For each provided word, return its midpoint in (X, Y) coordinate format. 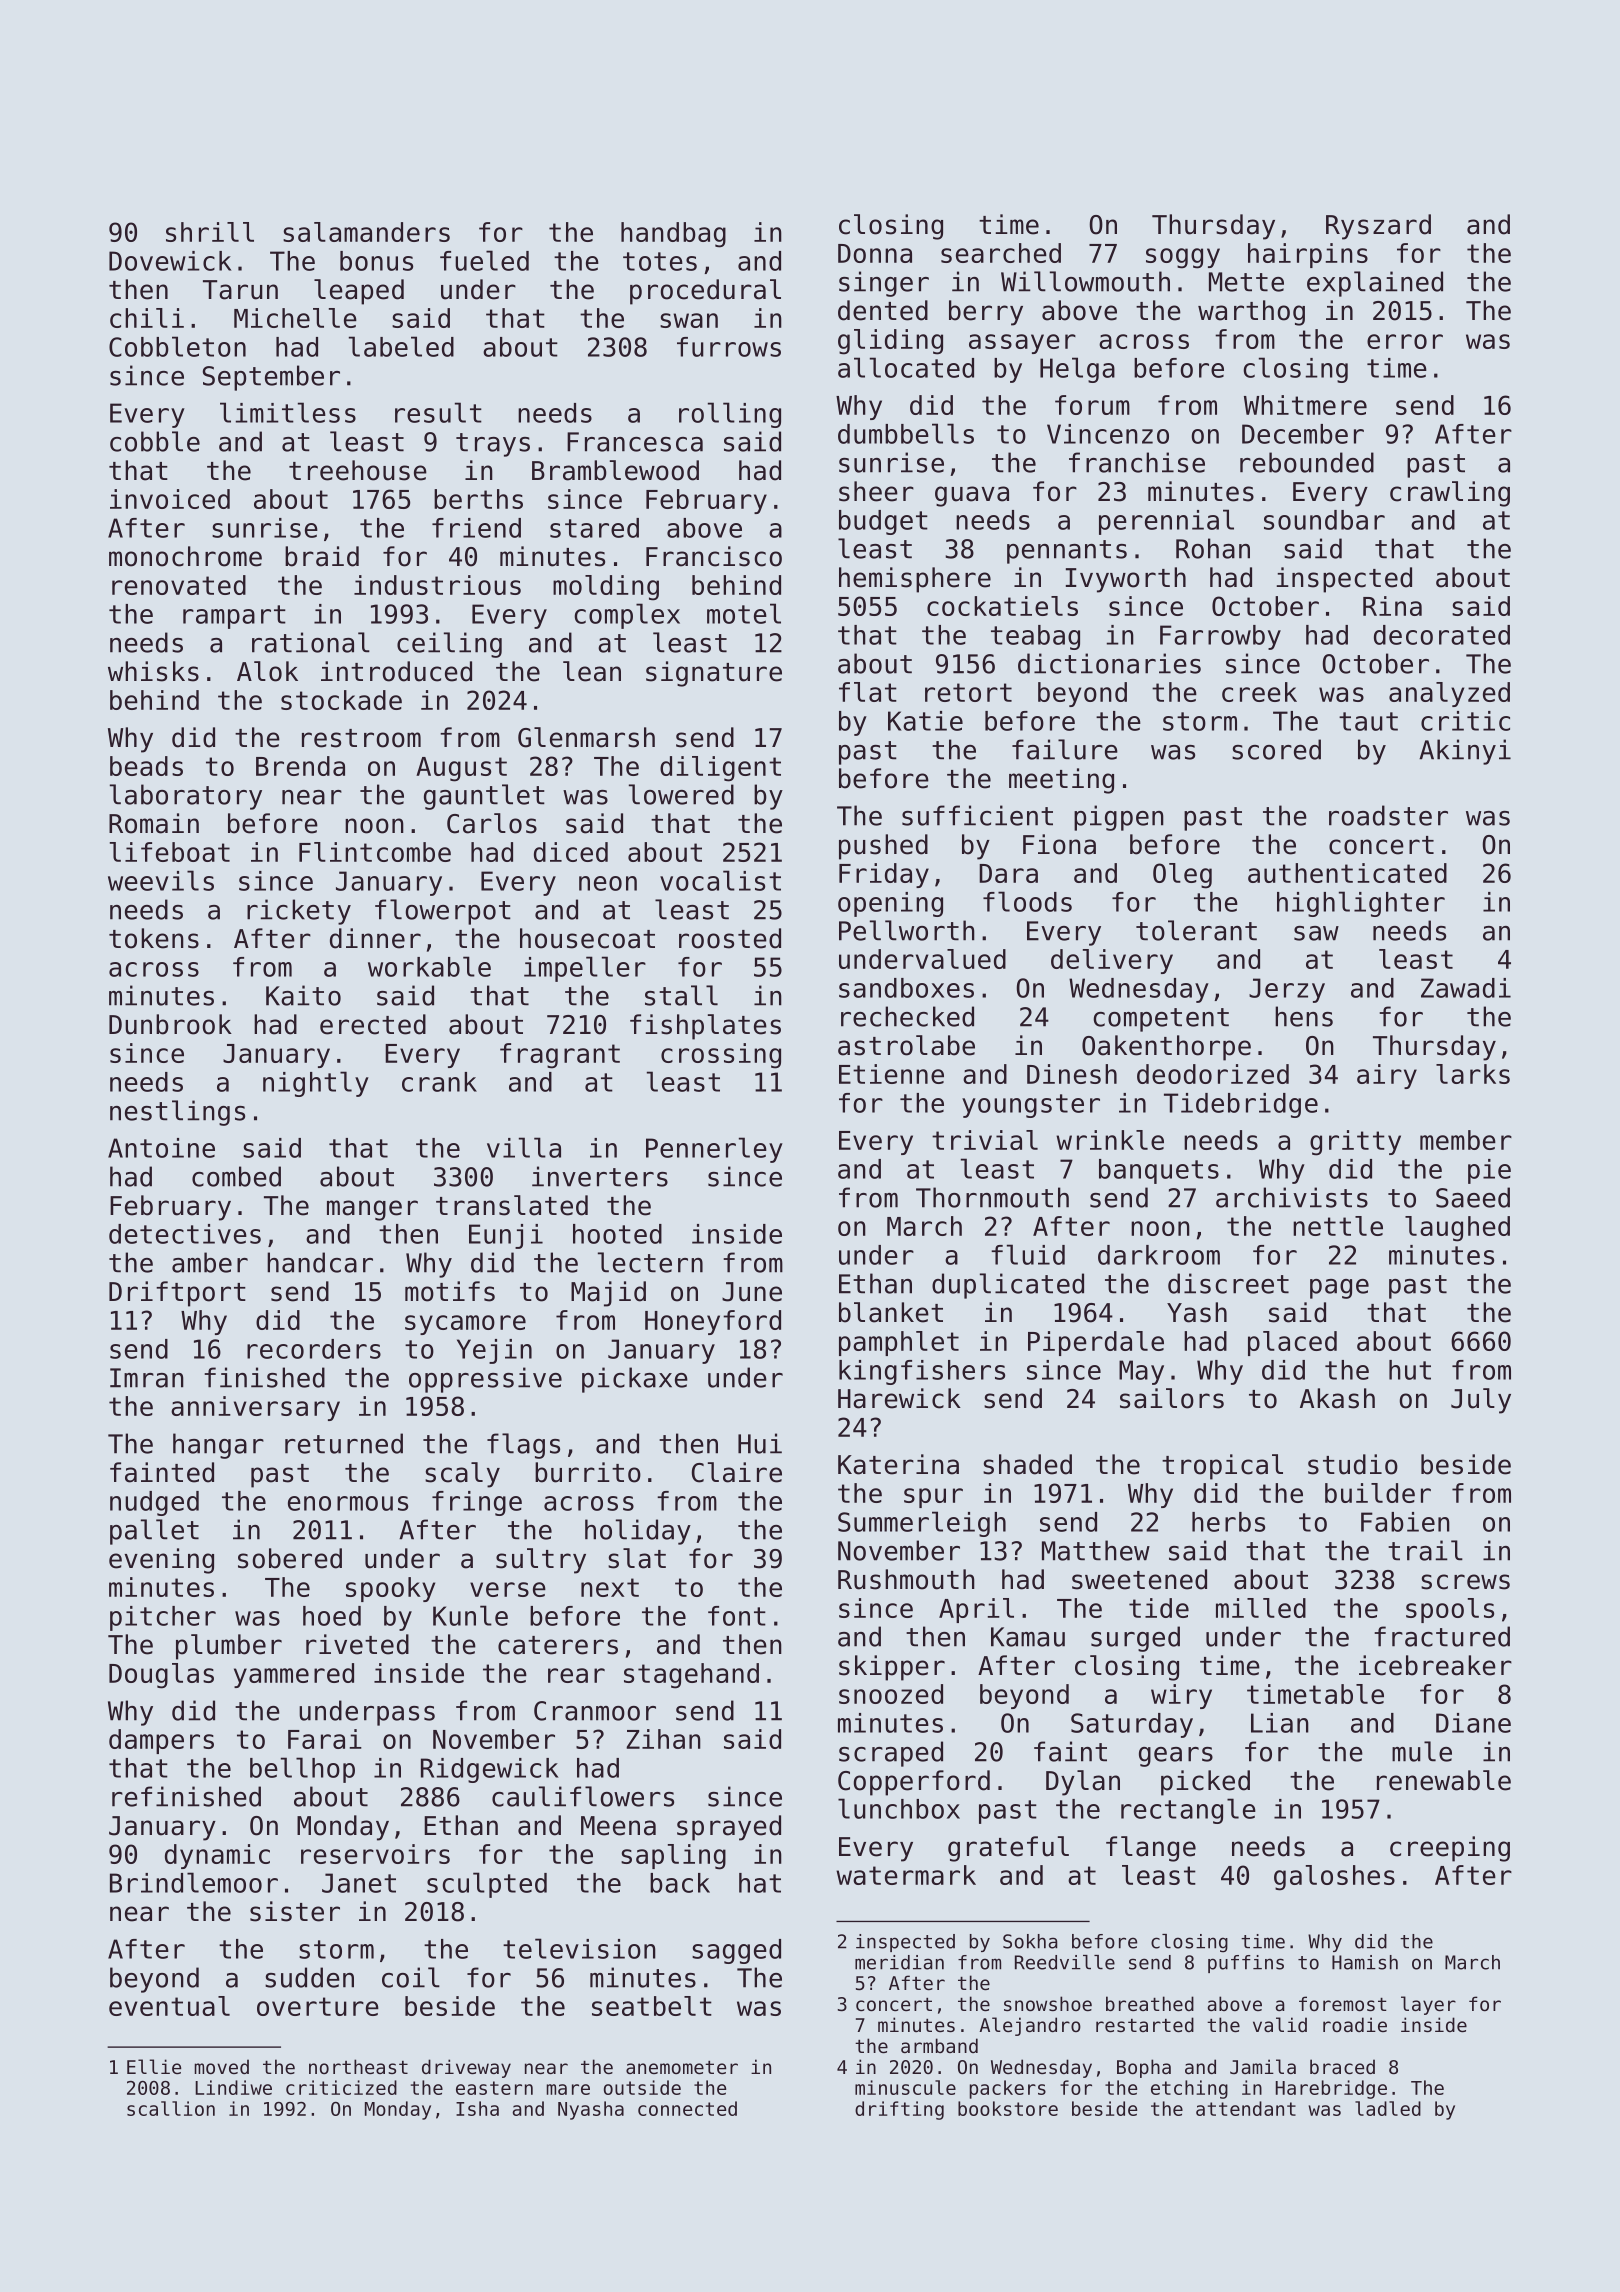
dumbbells (906, 433)
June (752, 1292)
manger (372, 1210)
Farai (325, 1739)
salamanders (366, 232)
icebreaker (1435, 1665)
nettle (1338, 1226)
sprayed (729, 1828)
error (1405, 341)
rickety (299, 912)
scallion (171, 2108)
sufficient (977, 815)
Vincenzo (1108, 434)
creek (1259, 692)
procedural (705, 292)
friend (476, 528)
